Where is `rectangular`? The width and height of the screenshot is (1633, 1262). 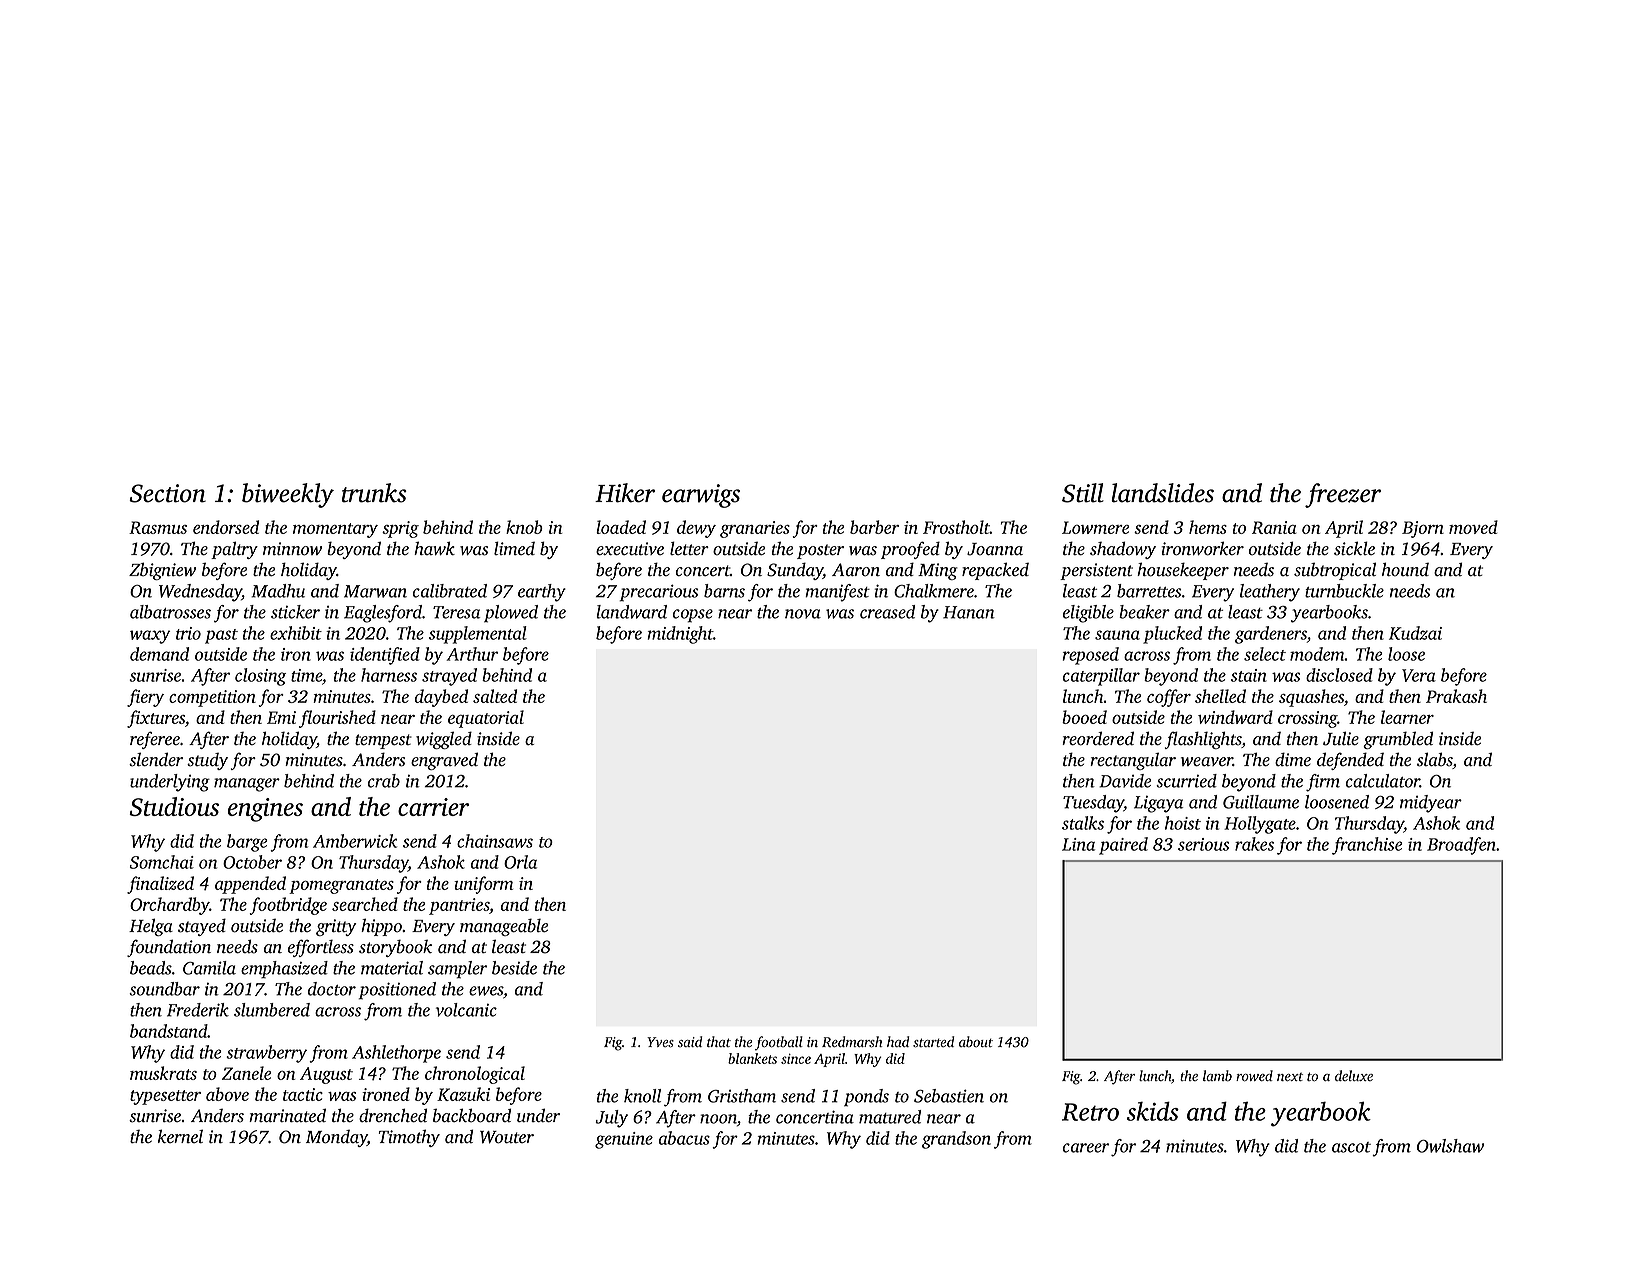 rectangular is located at coordinates (1133, 761).
